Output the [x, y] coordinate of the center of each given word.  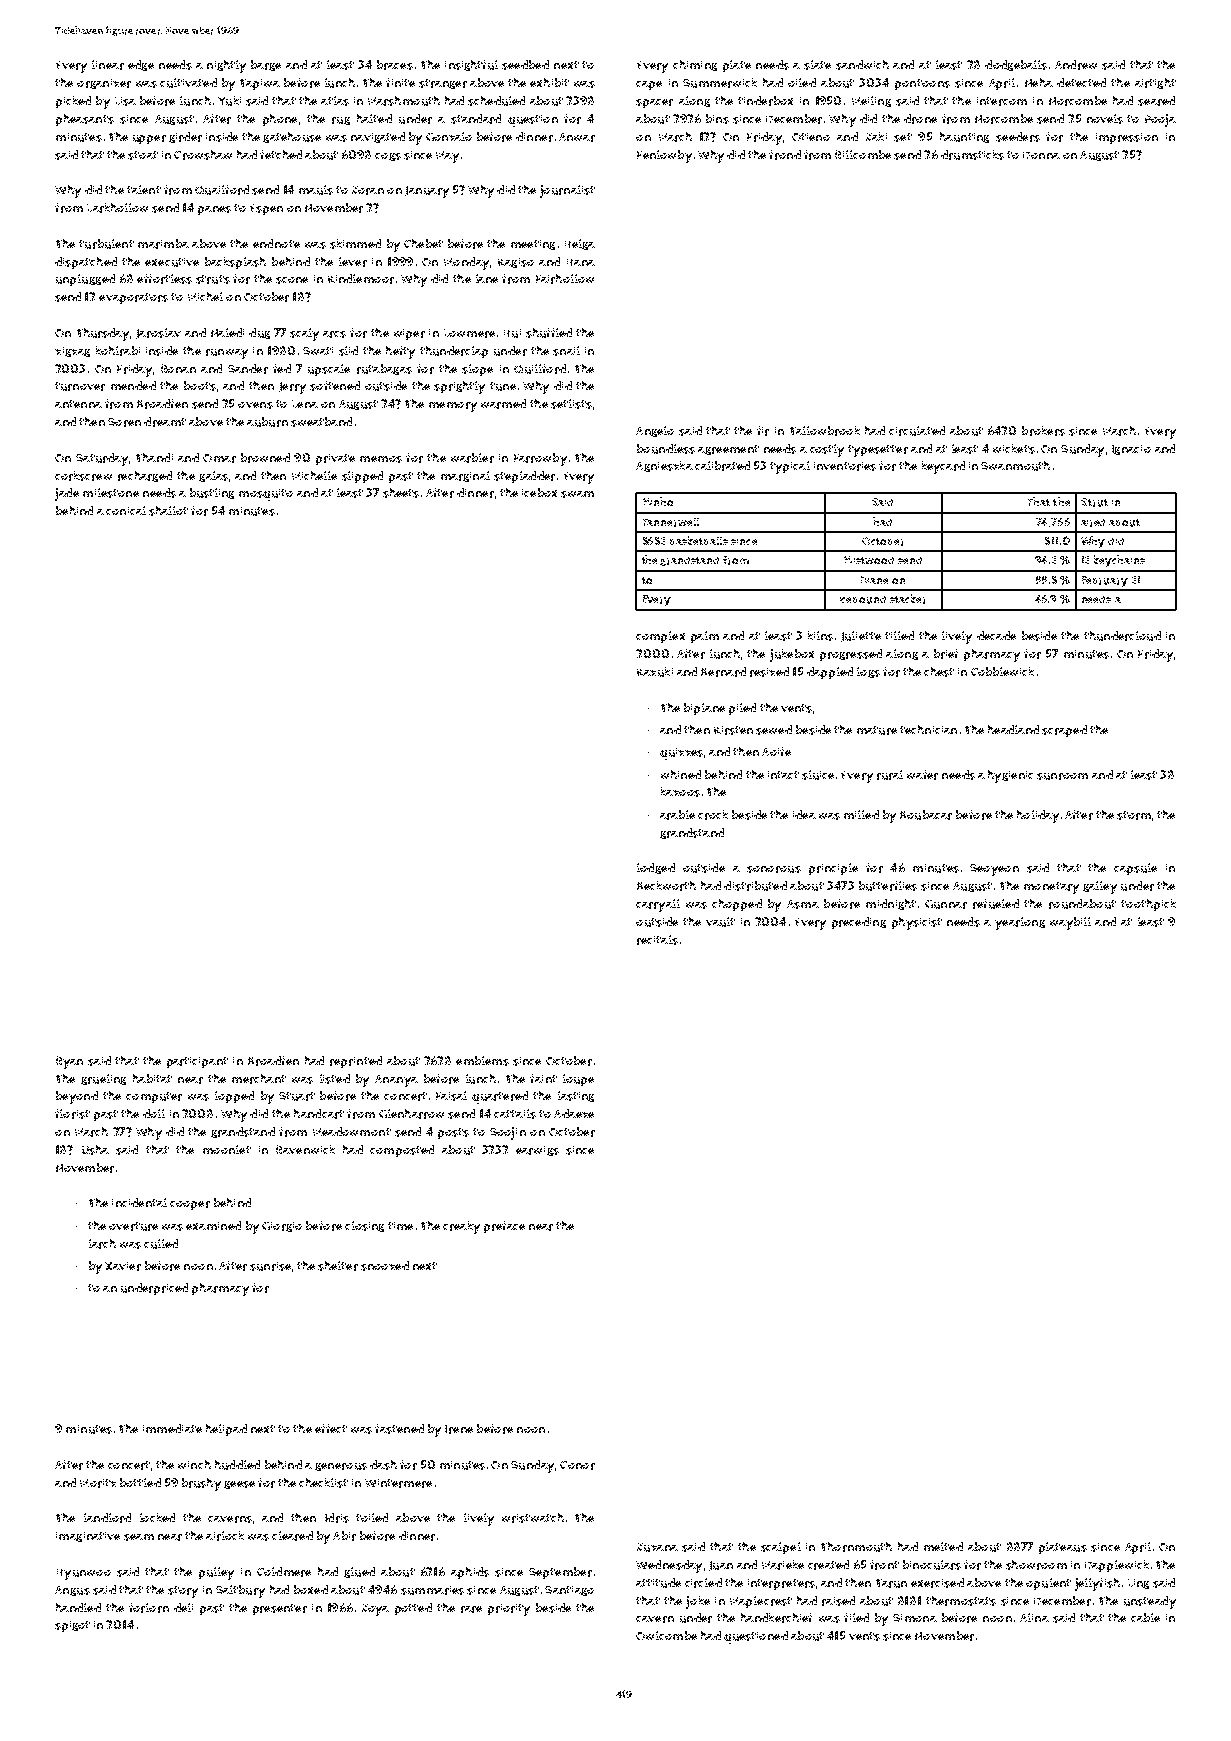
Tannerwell [671, 522]
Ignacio [1131, 450]
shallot [168, 511]
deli [183, 1607]
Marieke [783, 1565]
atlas [335, 101]
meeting [533, 245]
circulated [917, 431]
